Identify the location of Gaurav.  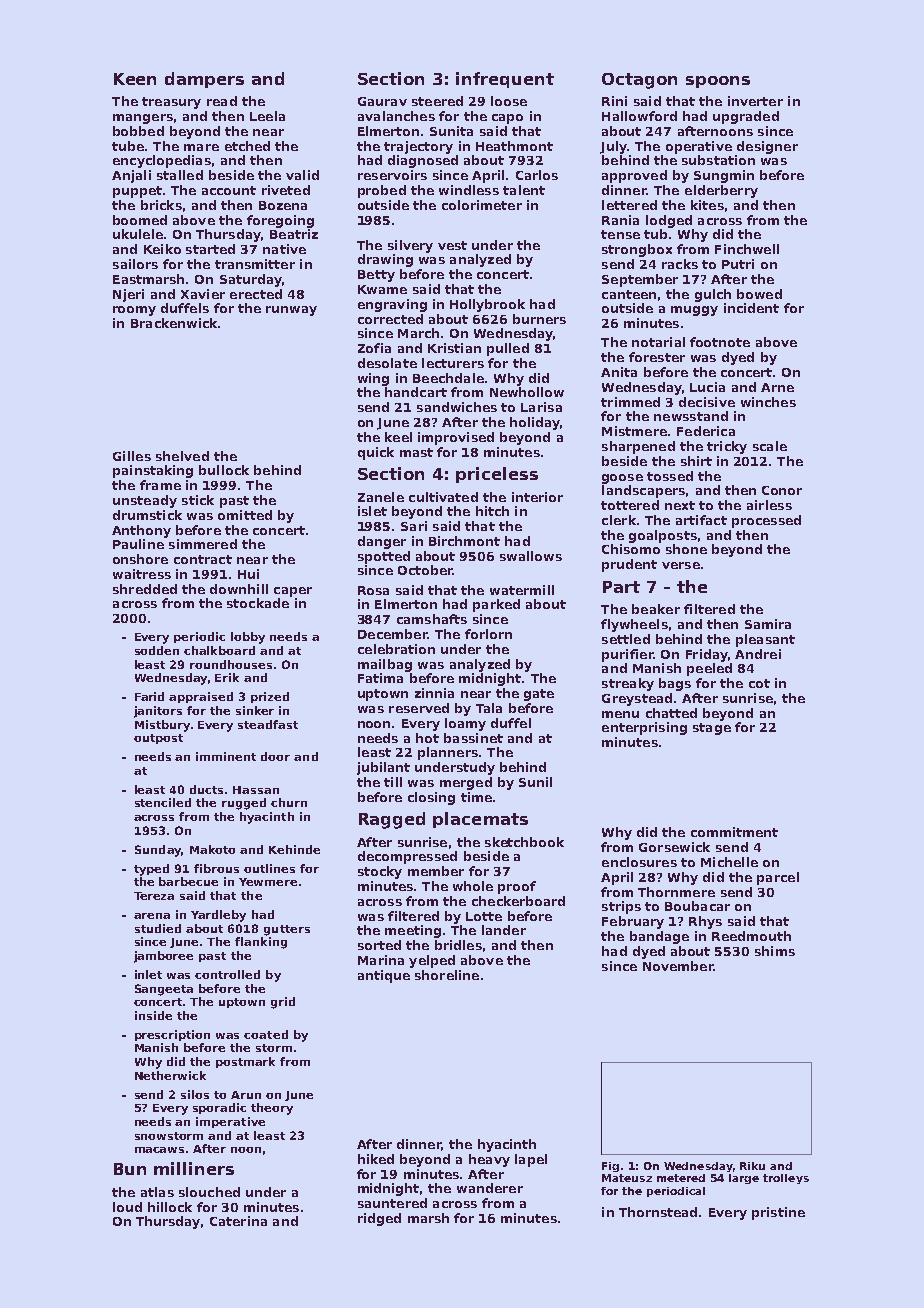
(382, 101).
